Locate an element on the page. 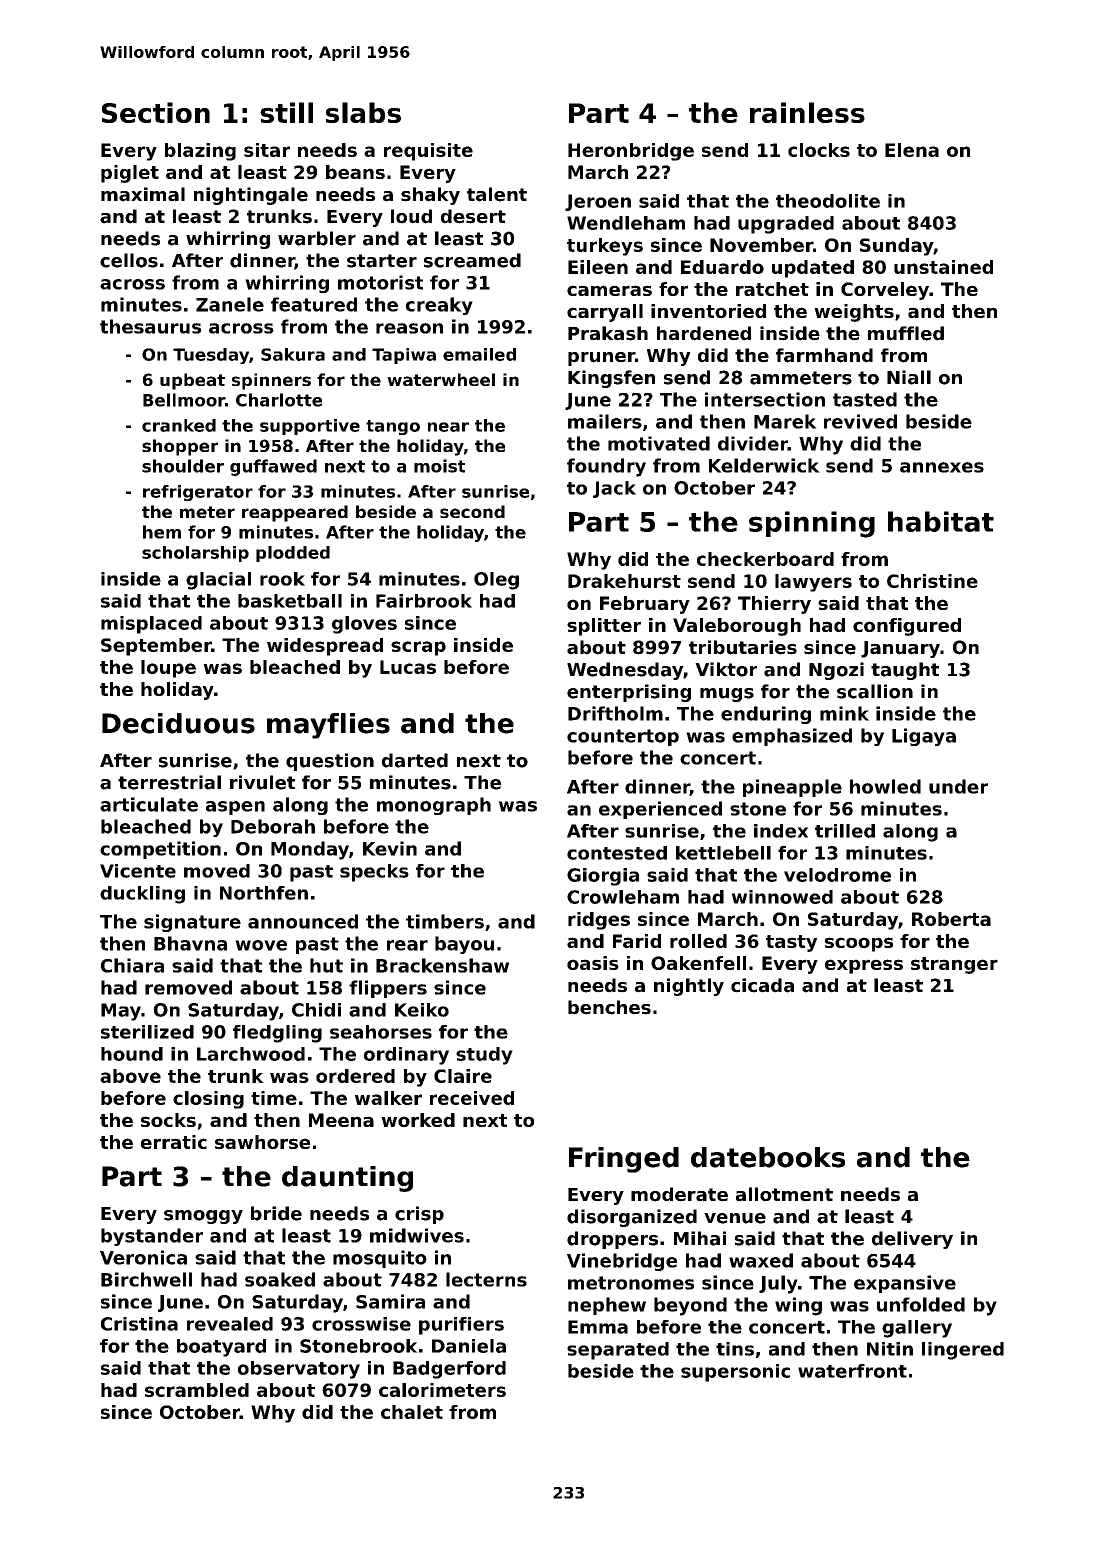 The height and width of the image is (1562, 1105). Kingsfen is located at coordinates (611, 379).
